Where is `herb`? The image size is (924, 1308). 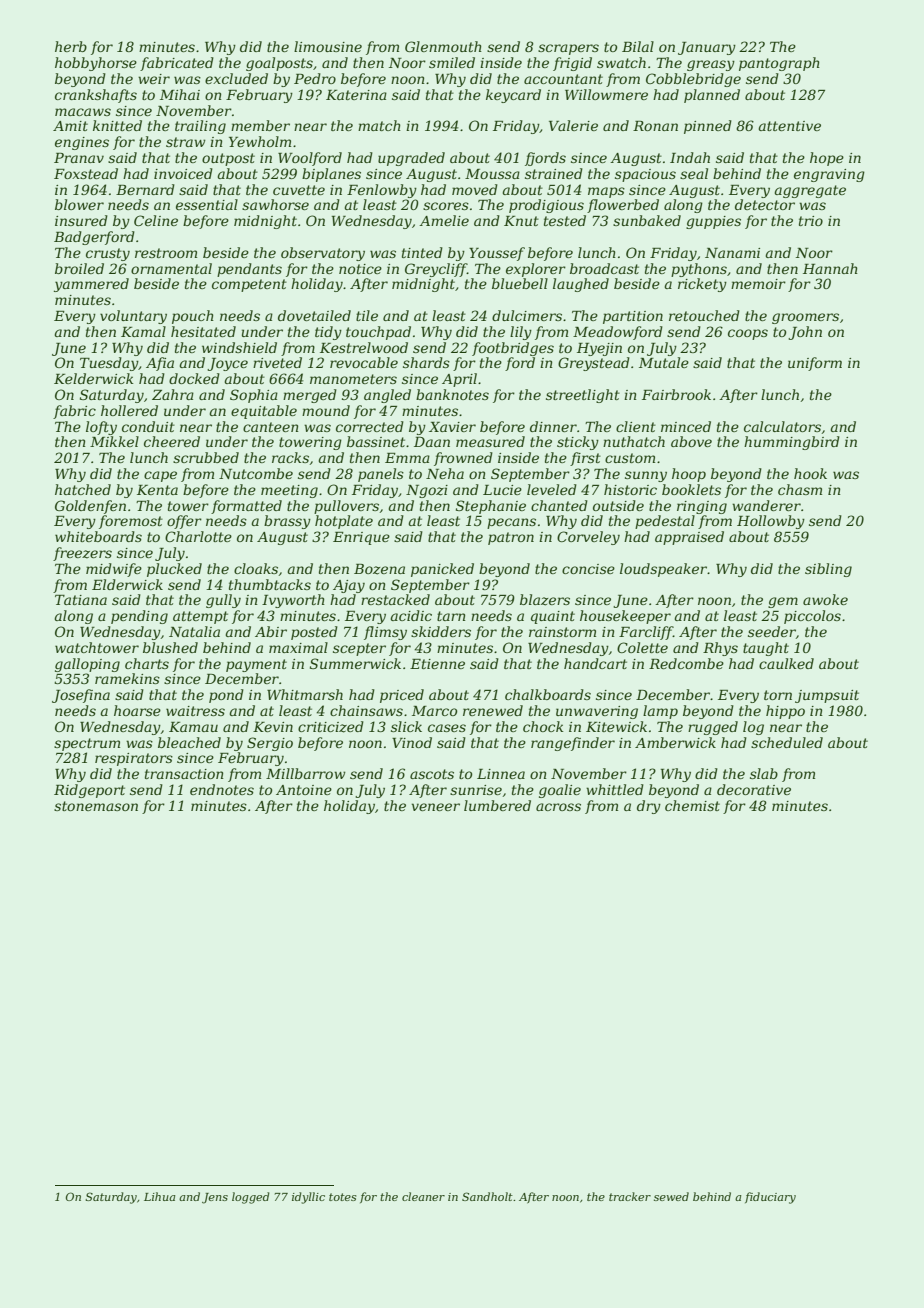 herb is located at coordinates (71, 46).
